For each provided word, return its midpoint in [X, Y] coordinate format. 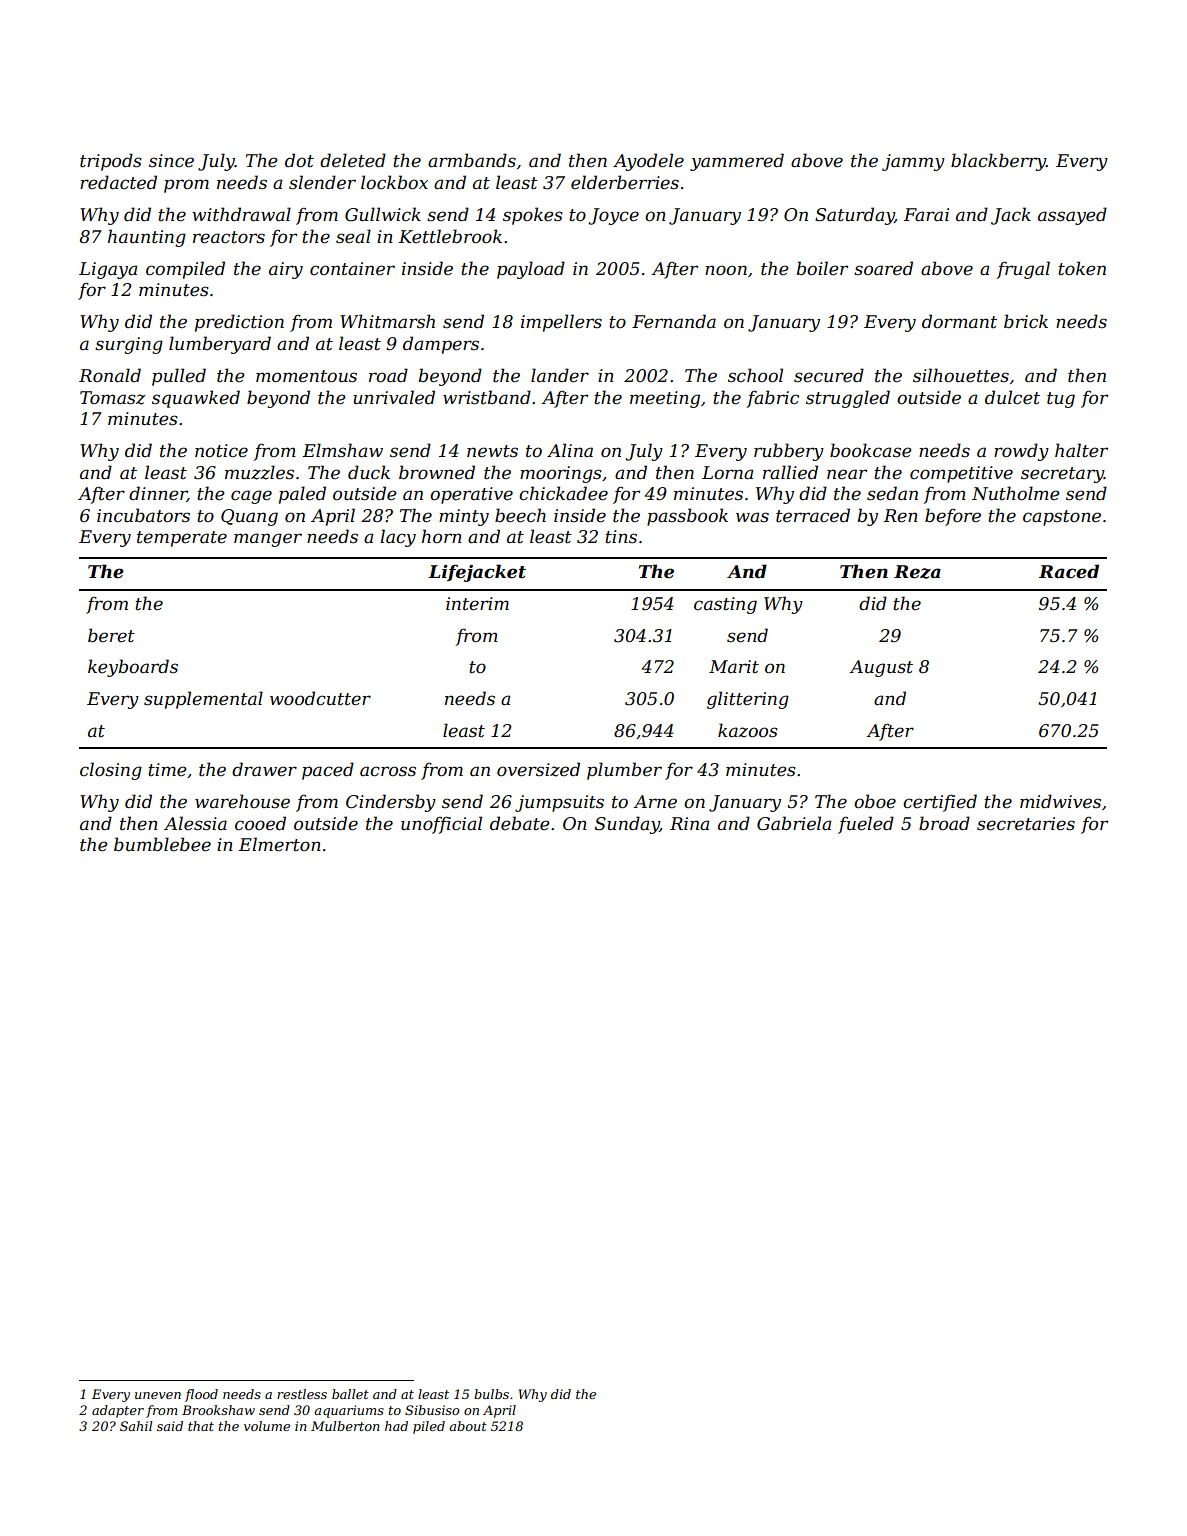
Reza [917, 572]
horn [442, 536]
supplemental [203, 700]
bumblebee [162, 844]
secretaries [1026, 824]
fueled [866, 825]
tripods [111, 162]
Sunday [627, 825]
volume [267, 1426]
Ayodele [648, 162]
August [881, 668]
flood [201, 1395]
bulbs [491, 1394]
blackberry [998, 162]
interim [477, 604]
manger [268, 540]
